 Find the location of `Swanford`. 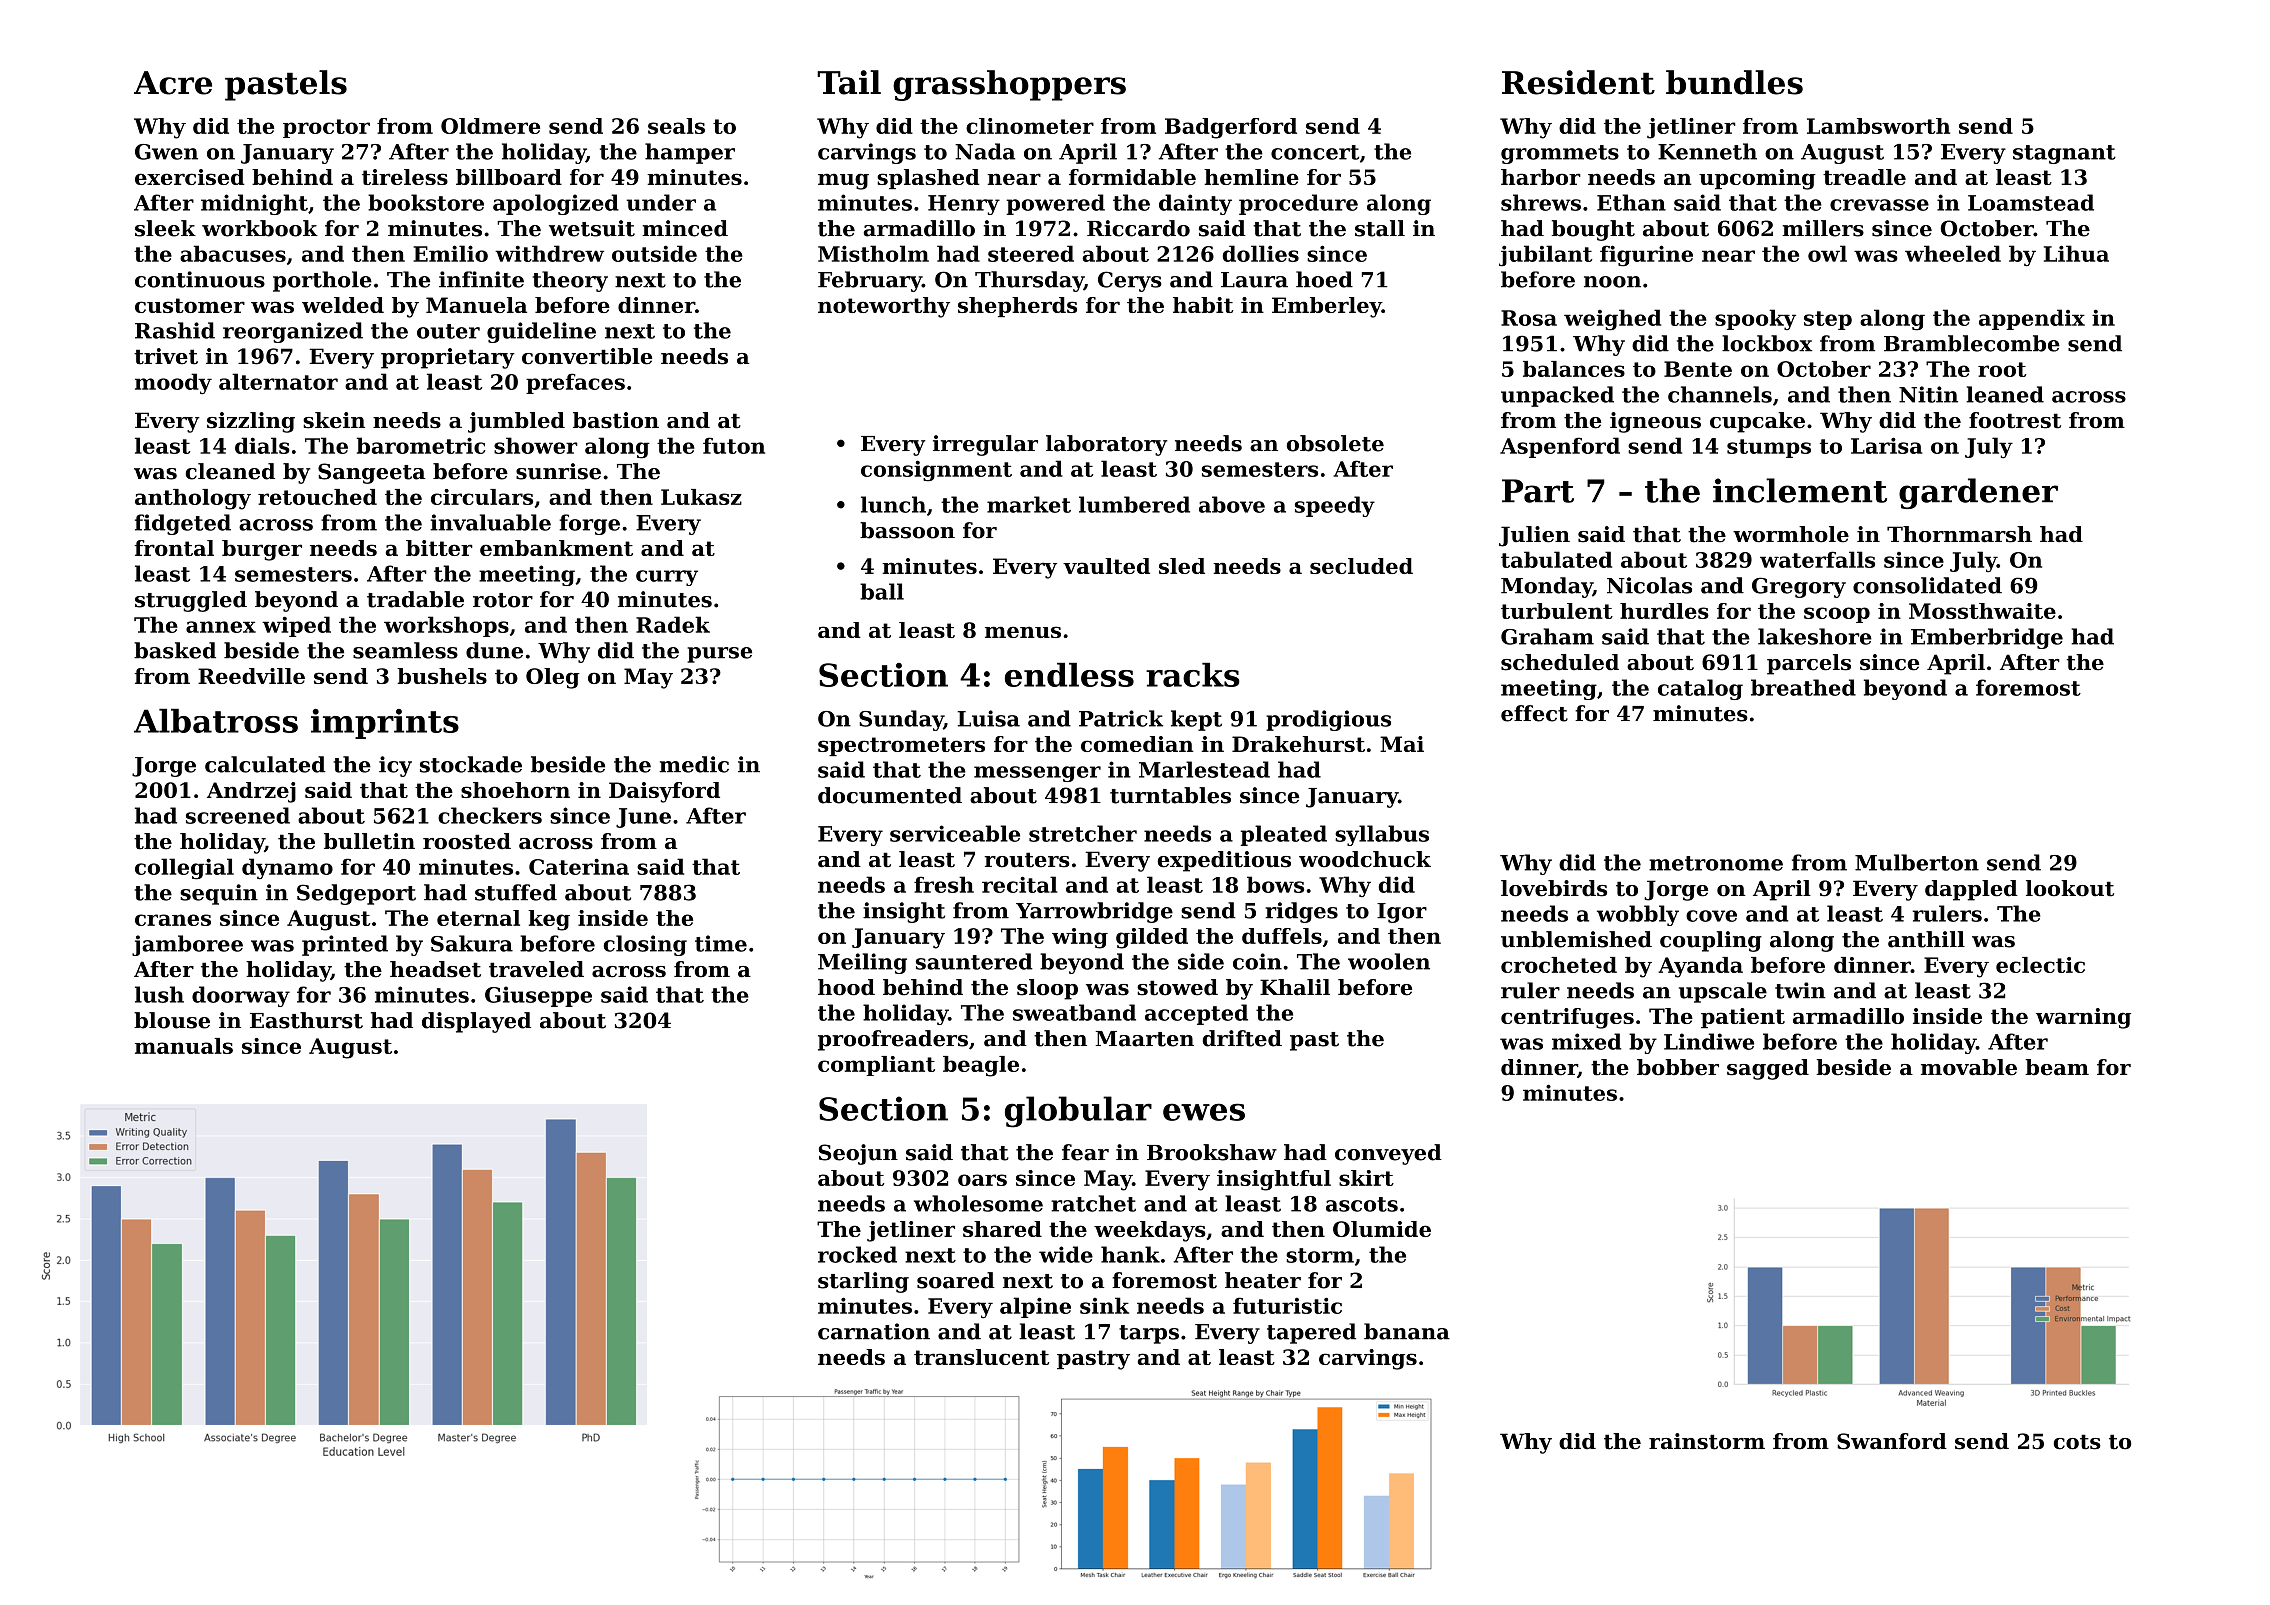

Swanford is located at coordinates (1892, 1441).
